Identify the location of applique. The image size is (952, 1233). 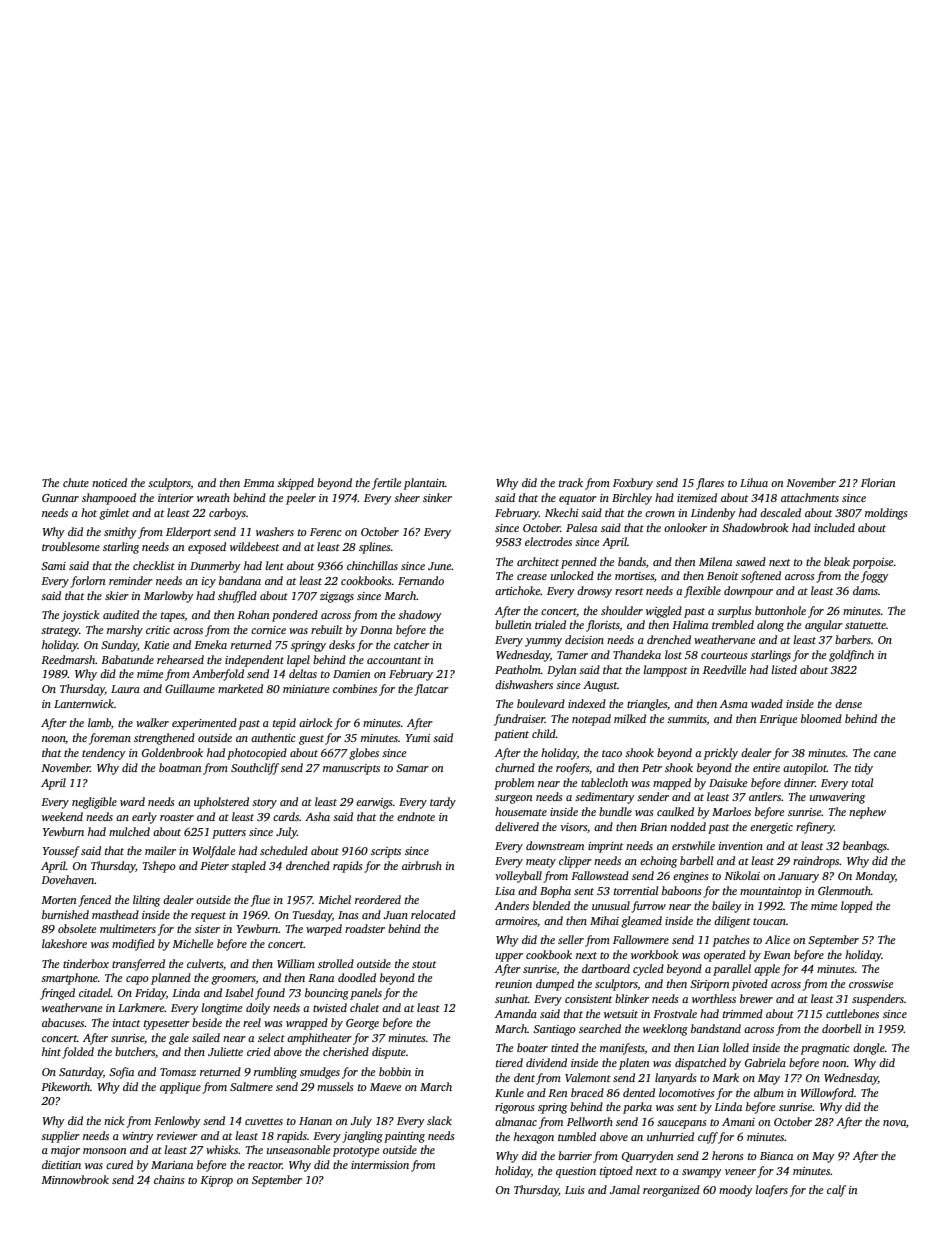
(180, 1088).
